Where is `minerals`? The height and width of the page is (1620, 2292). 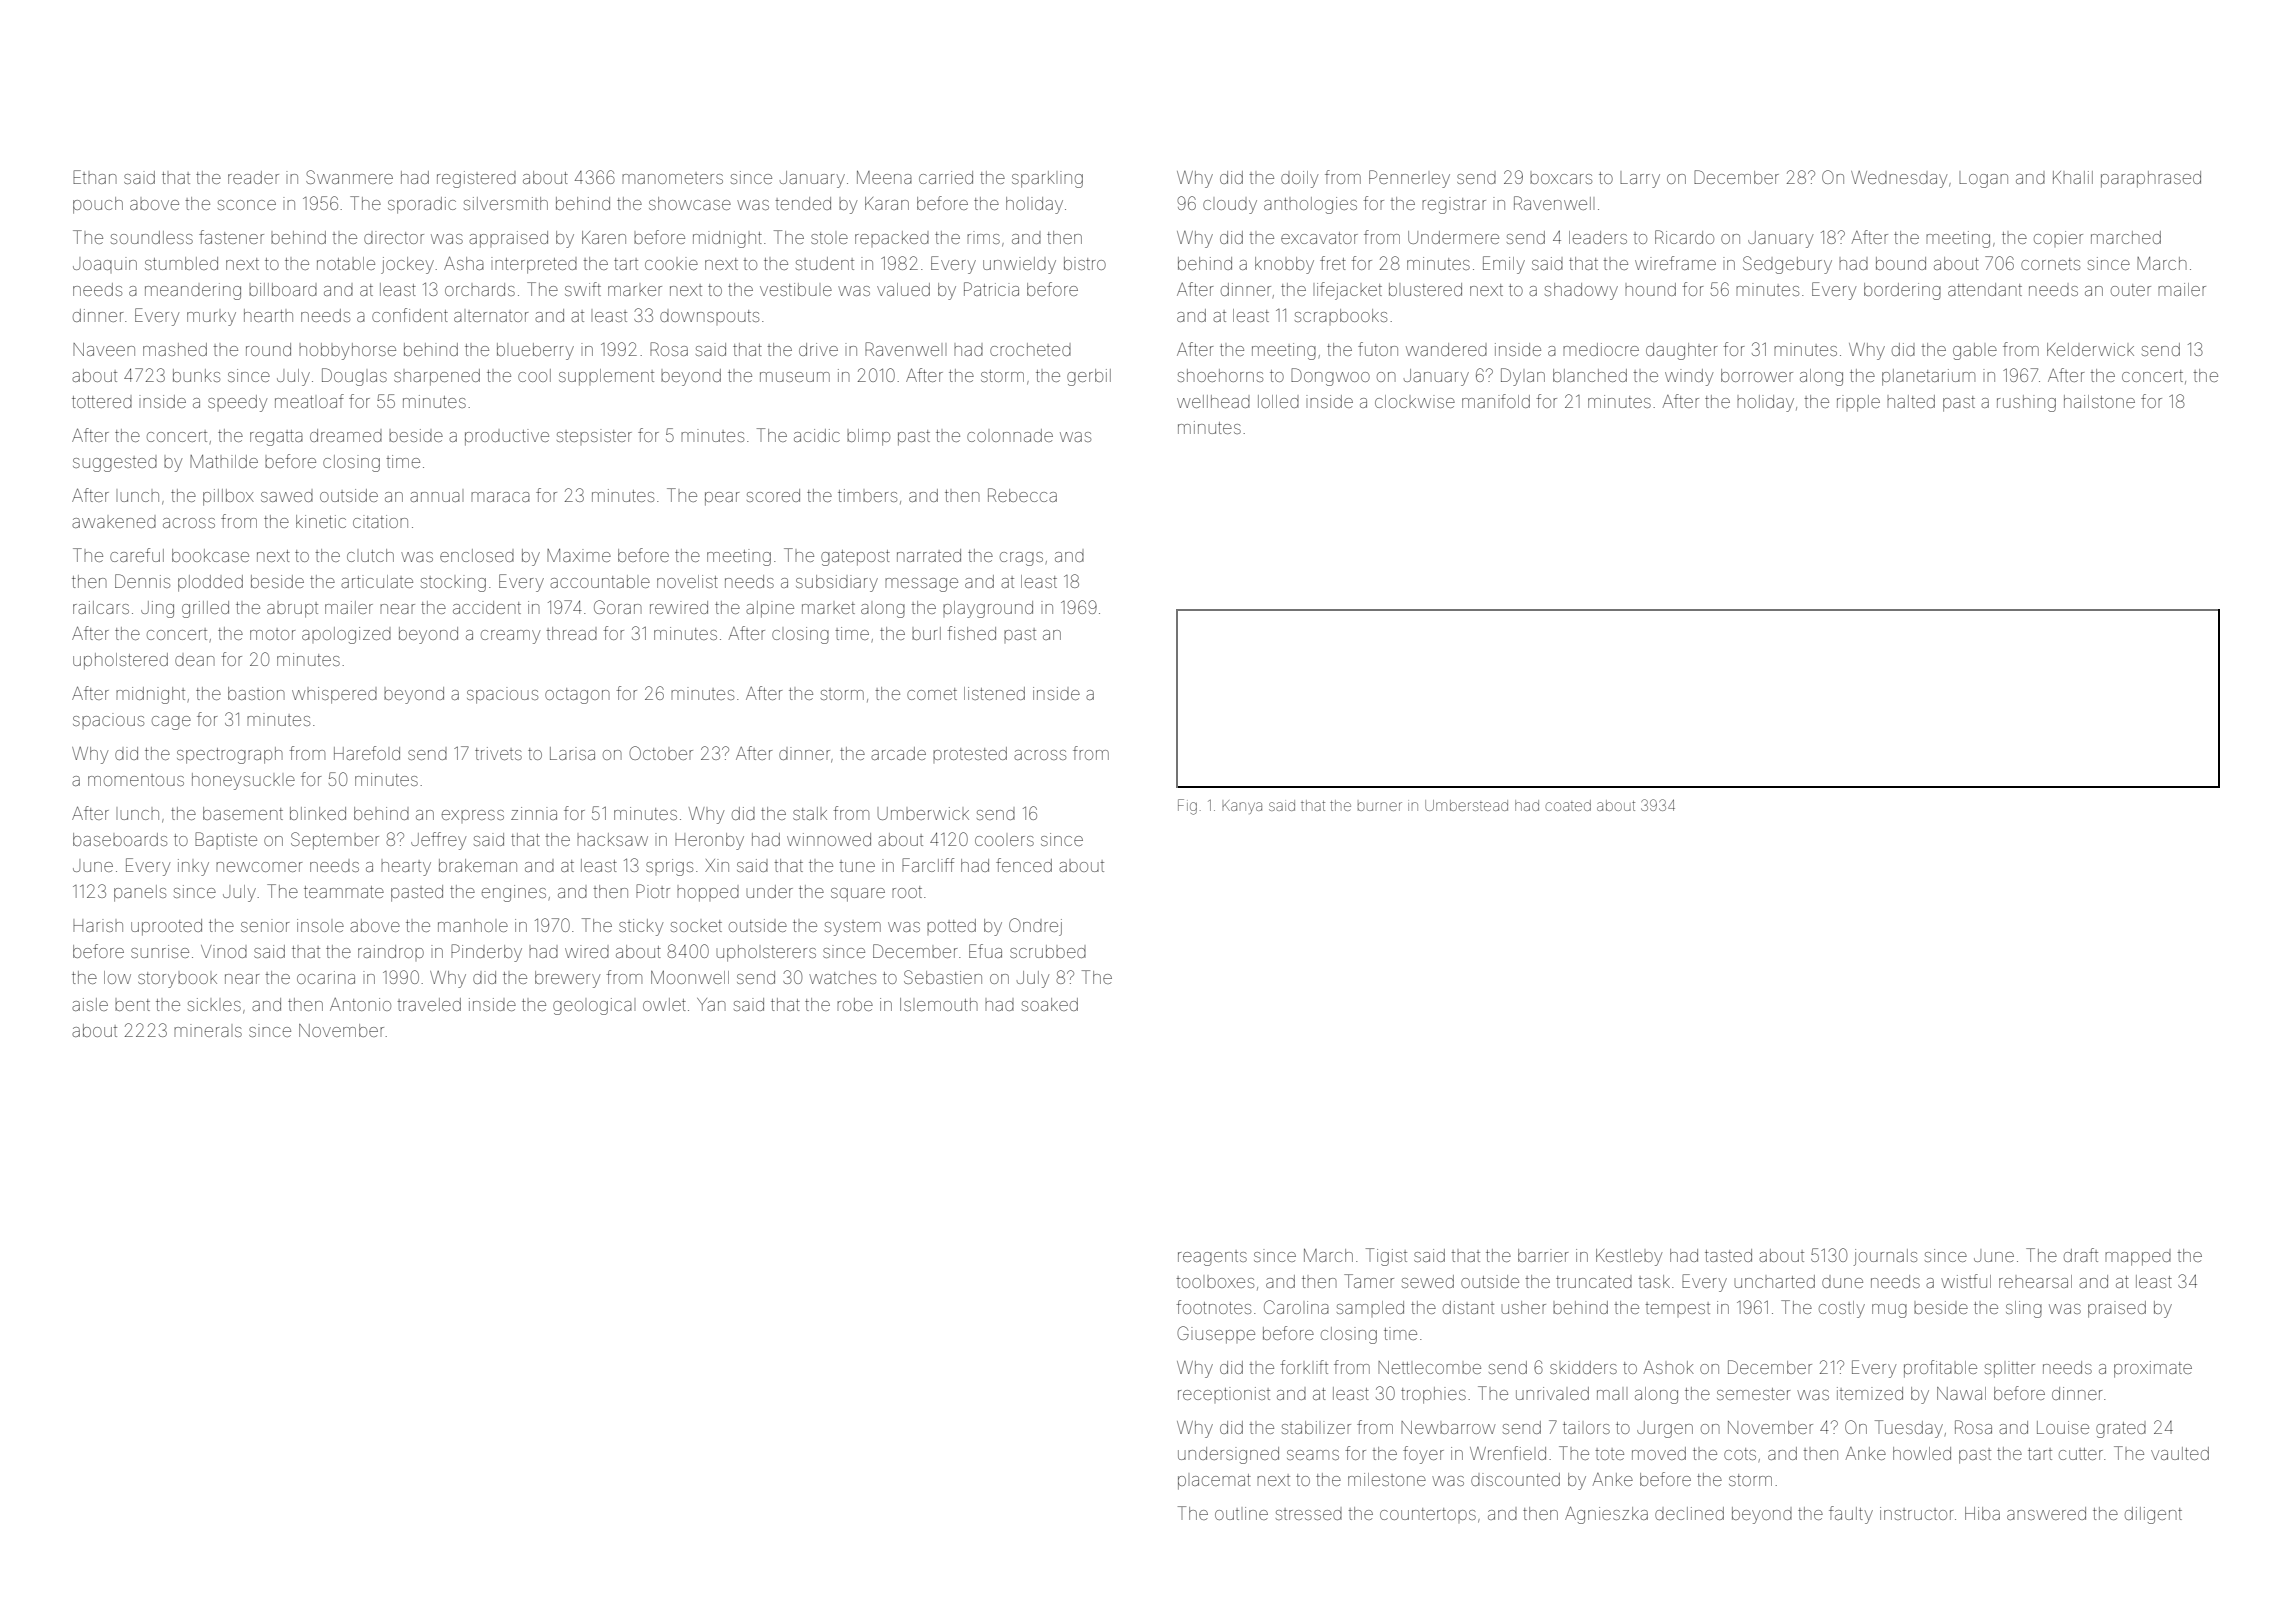
minerals is located at coordinates (208, 1030).
